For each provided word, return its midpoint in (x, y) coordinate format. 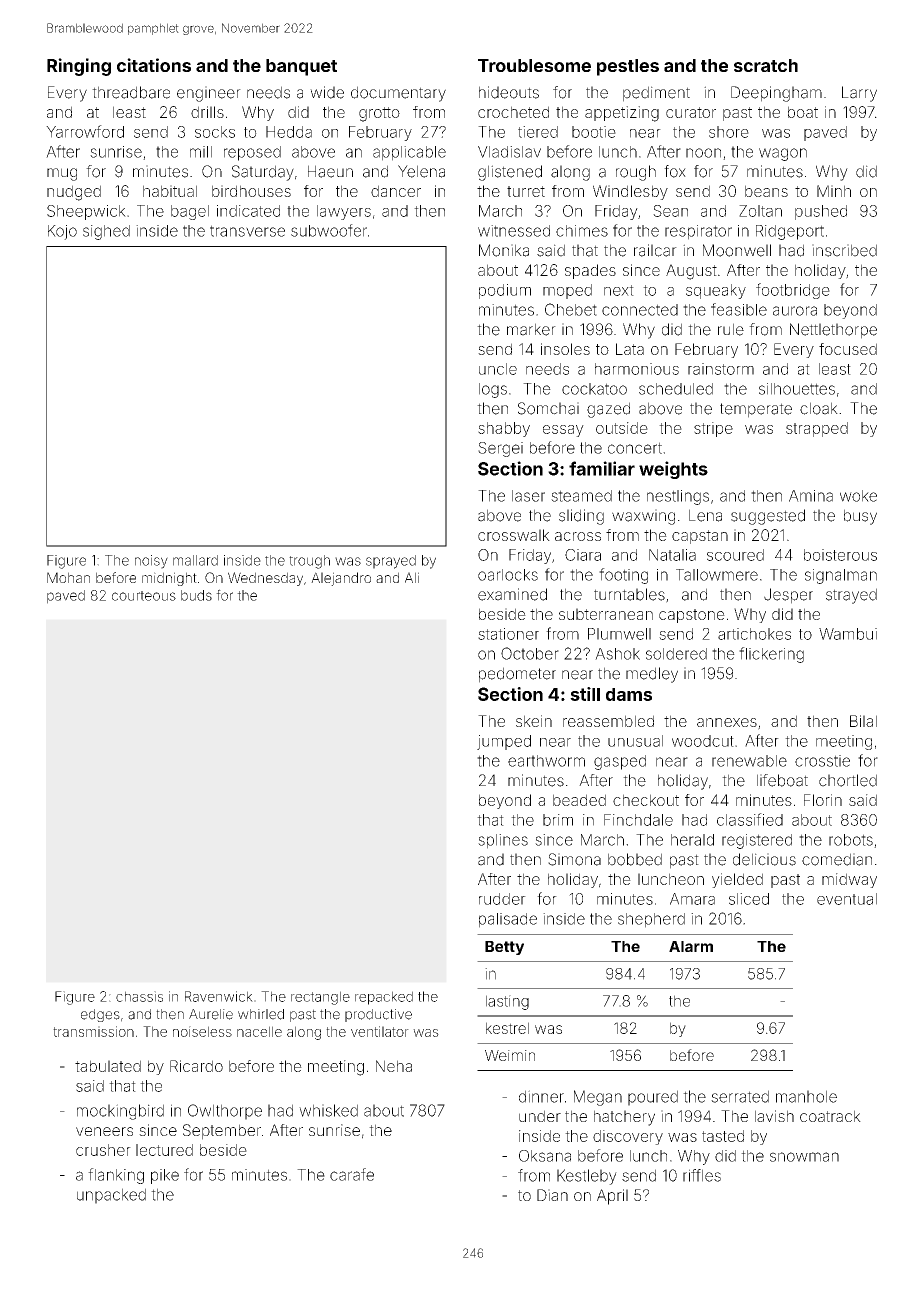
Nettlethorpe (833, 331)
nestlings (678, 497)
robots (851, 840)
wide (327, 92)
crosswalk (514, 535)
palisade (508, 920)
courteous (144, 596)
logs (493, 390)
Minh (834, 191)
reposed (252, 153)
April (612, 1197)
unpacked (111, 1196)
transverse (247, 231)
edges (100, 1015)
